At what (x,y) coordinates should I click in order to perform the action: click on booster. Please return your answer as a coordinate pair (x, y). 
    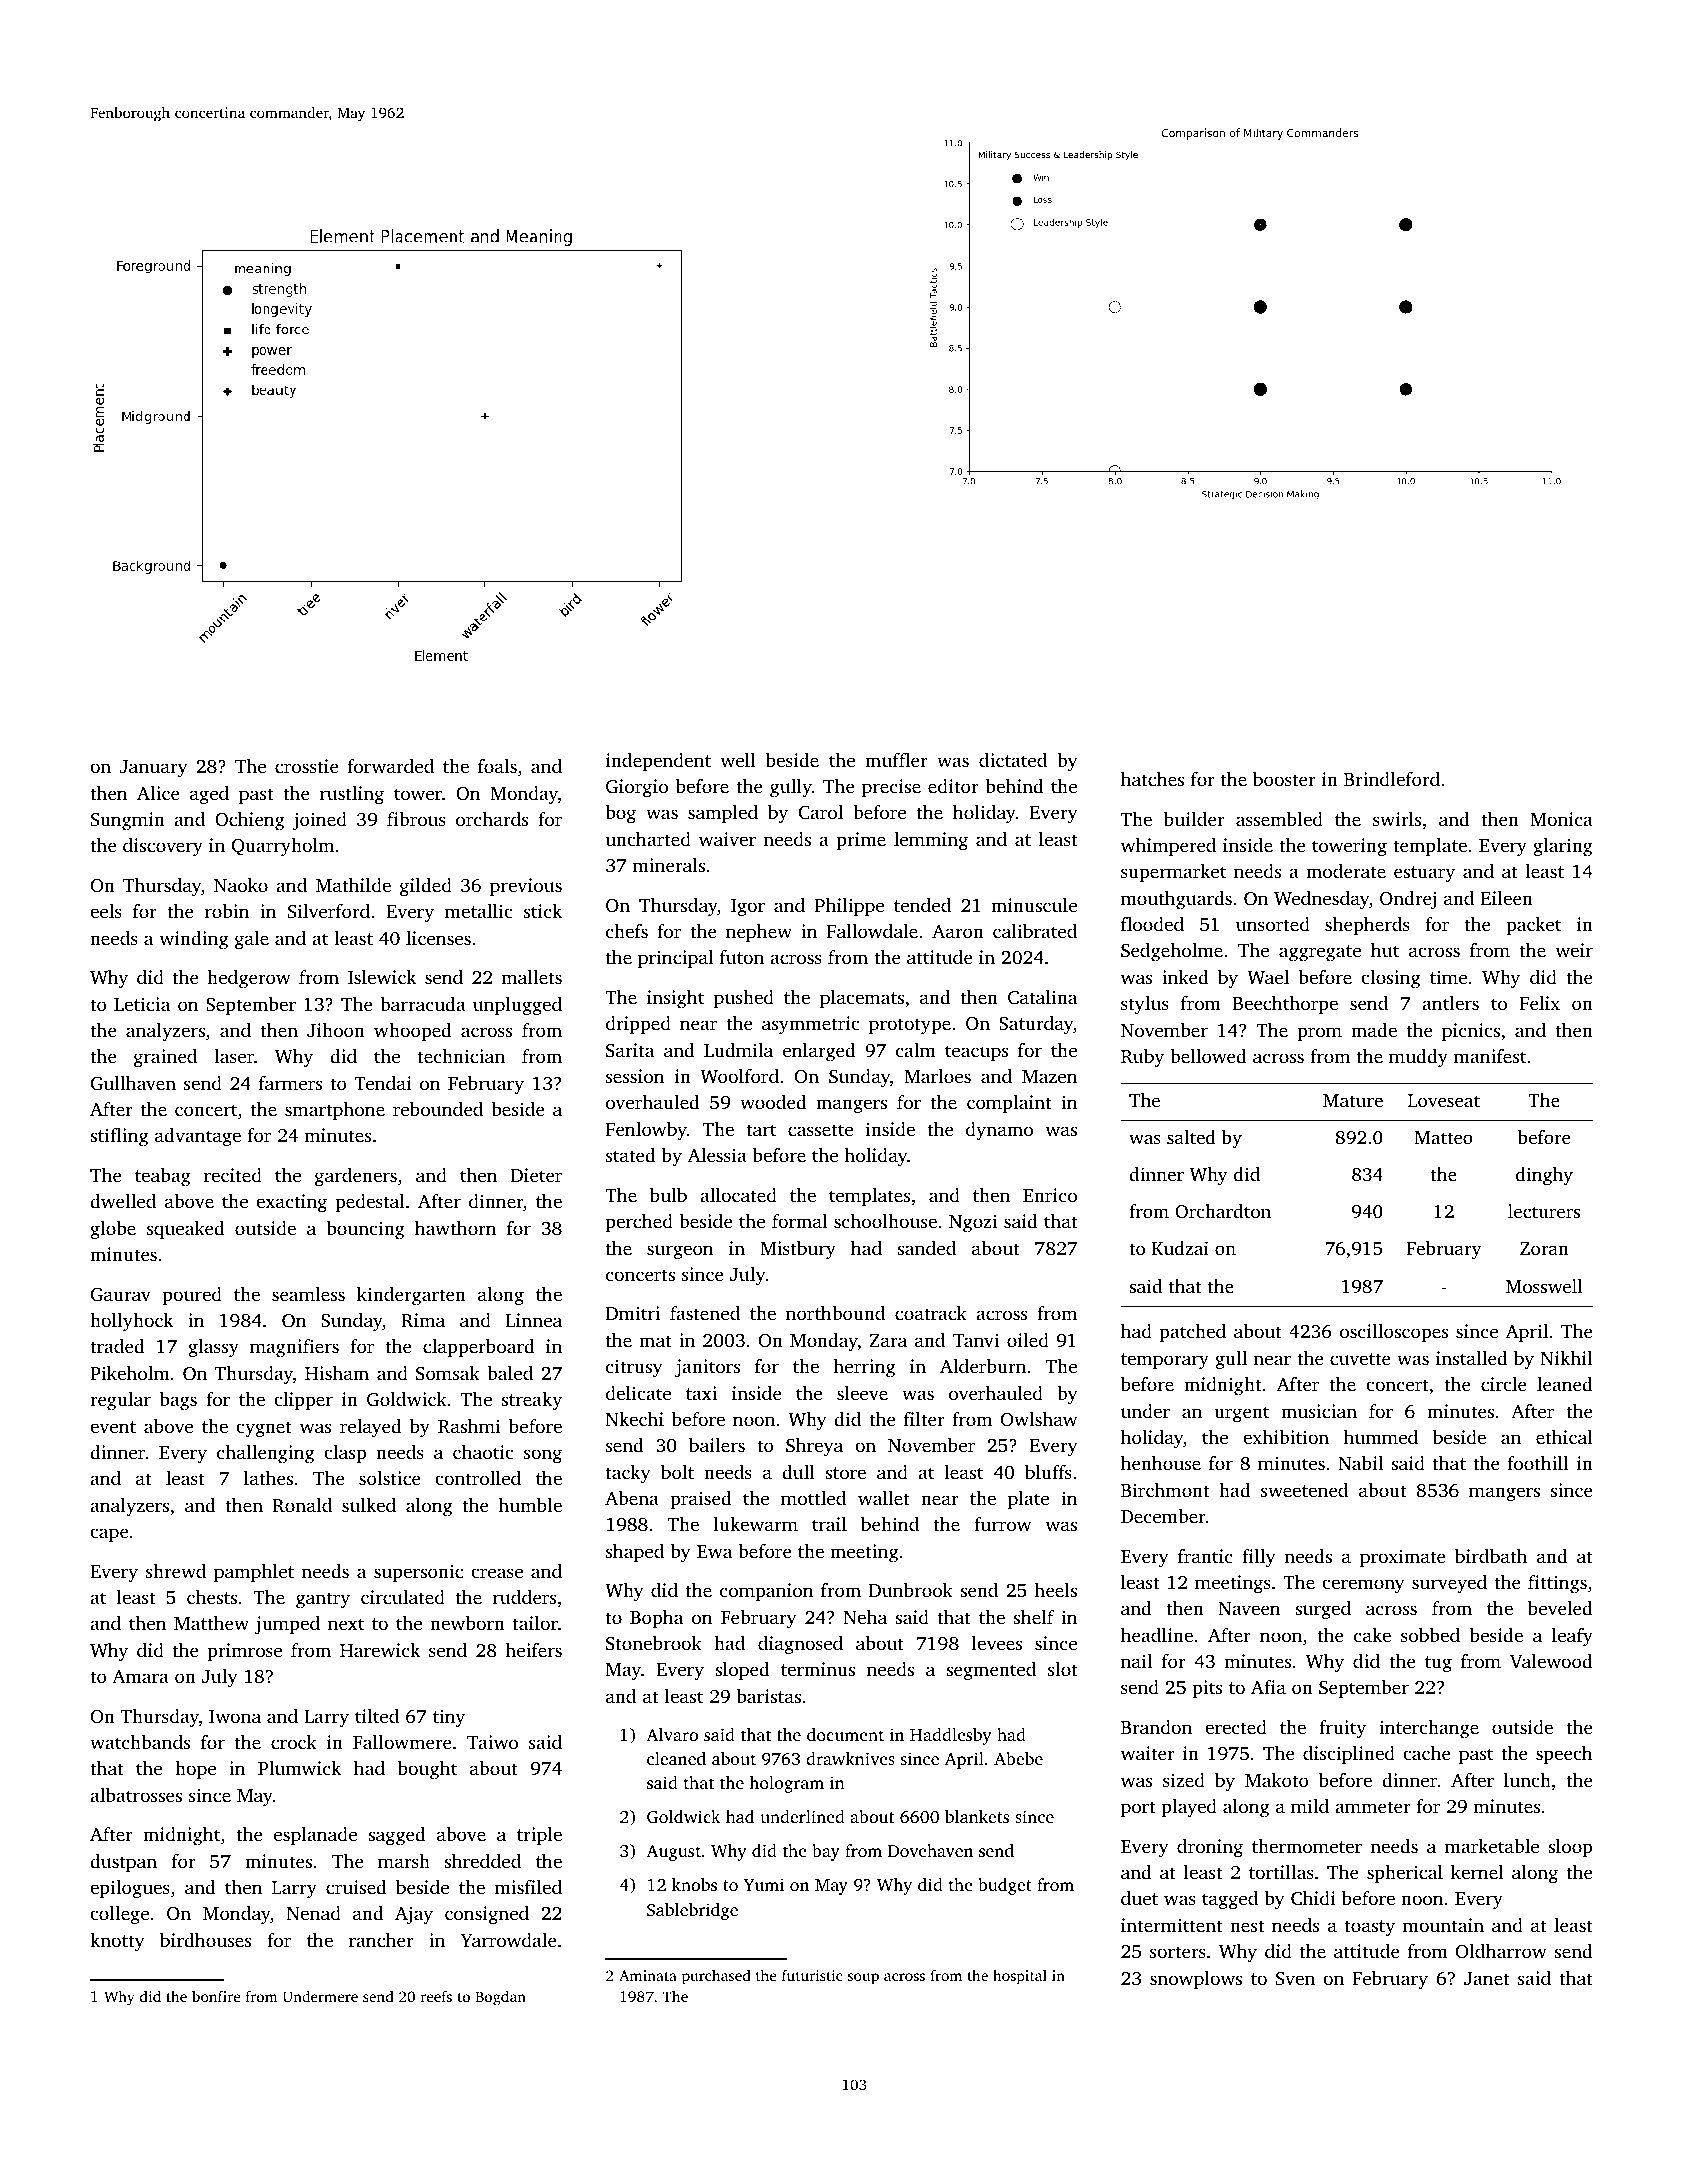
    Looking at the image, I should click on (1284, 779).
